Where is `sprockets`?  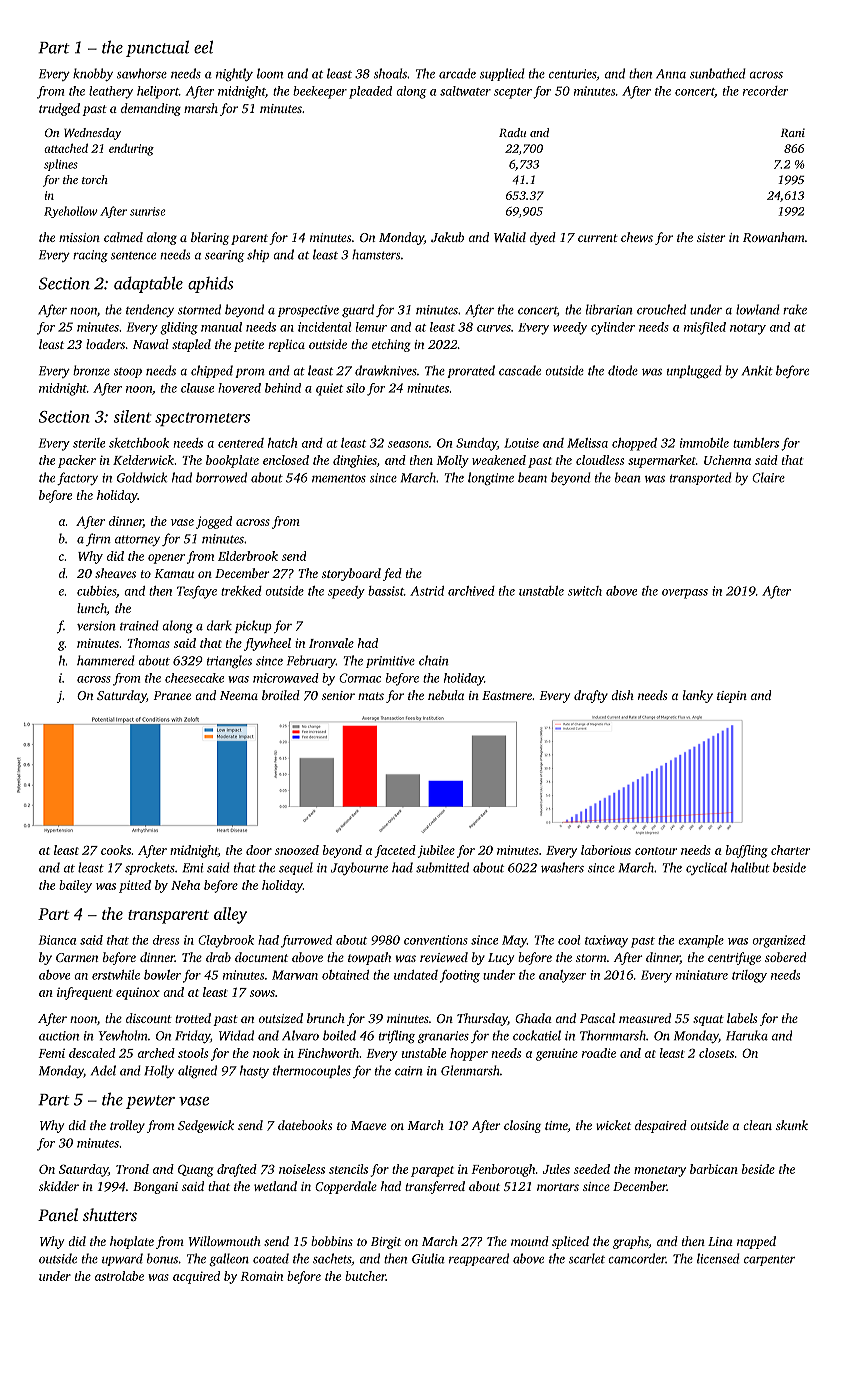
sprockets is located at coordinates (150, 868).
